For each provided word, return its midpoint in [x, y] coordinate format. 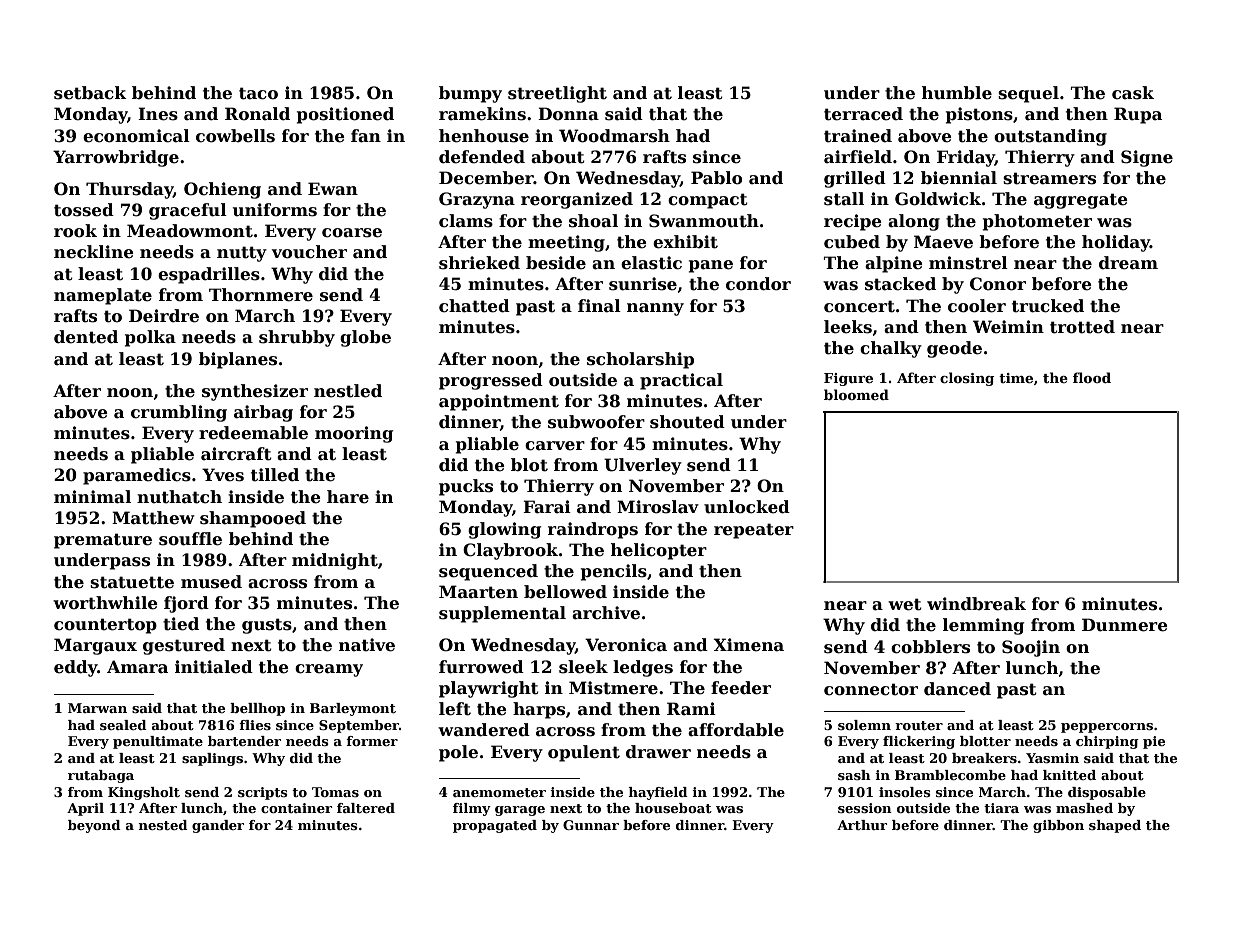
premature [103, 541]
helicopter [659, 551]
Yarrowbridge [116, 158]
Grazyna [477, 200]
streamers [1049, 178]
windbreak [976, 604]
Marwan [97, 708]
